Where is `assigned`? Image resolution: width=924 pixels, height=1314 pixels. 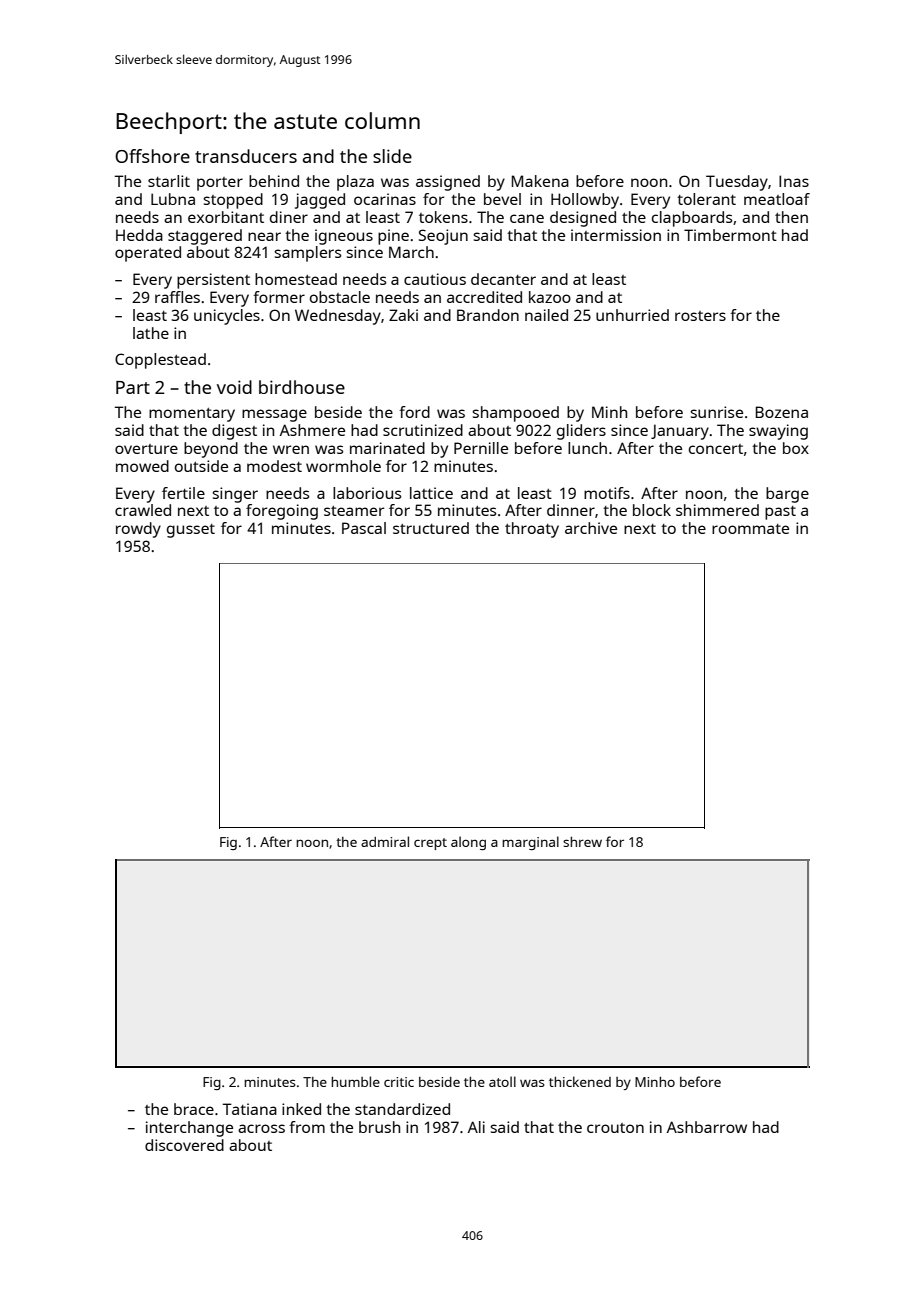 assigned is located at coordinates (448, 183).
